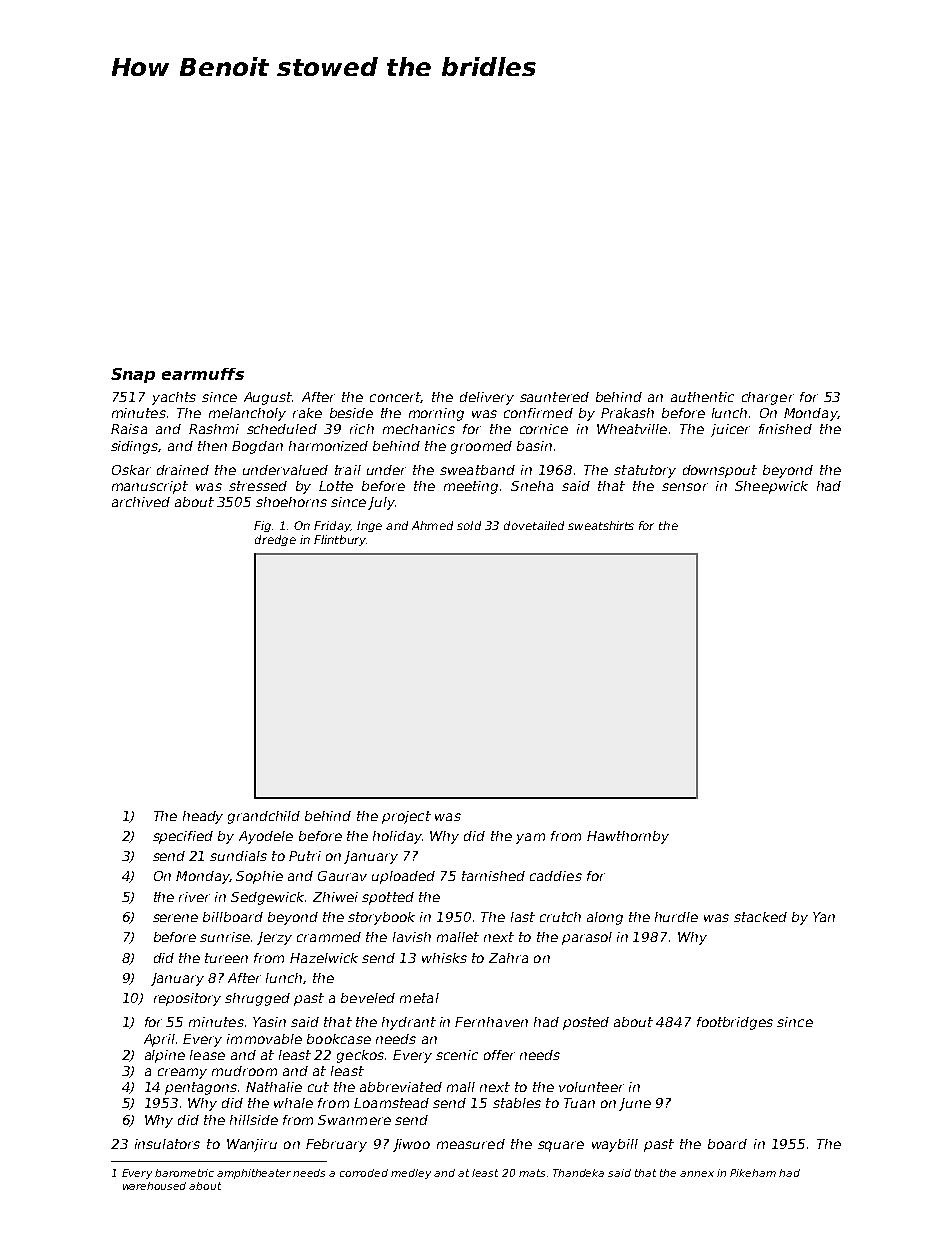 The image size is (952, 1233). What do you see at coordinates (141, 502) in the image?
I see `archived` at bounding box center [141, 502].
